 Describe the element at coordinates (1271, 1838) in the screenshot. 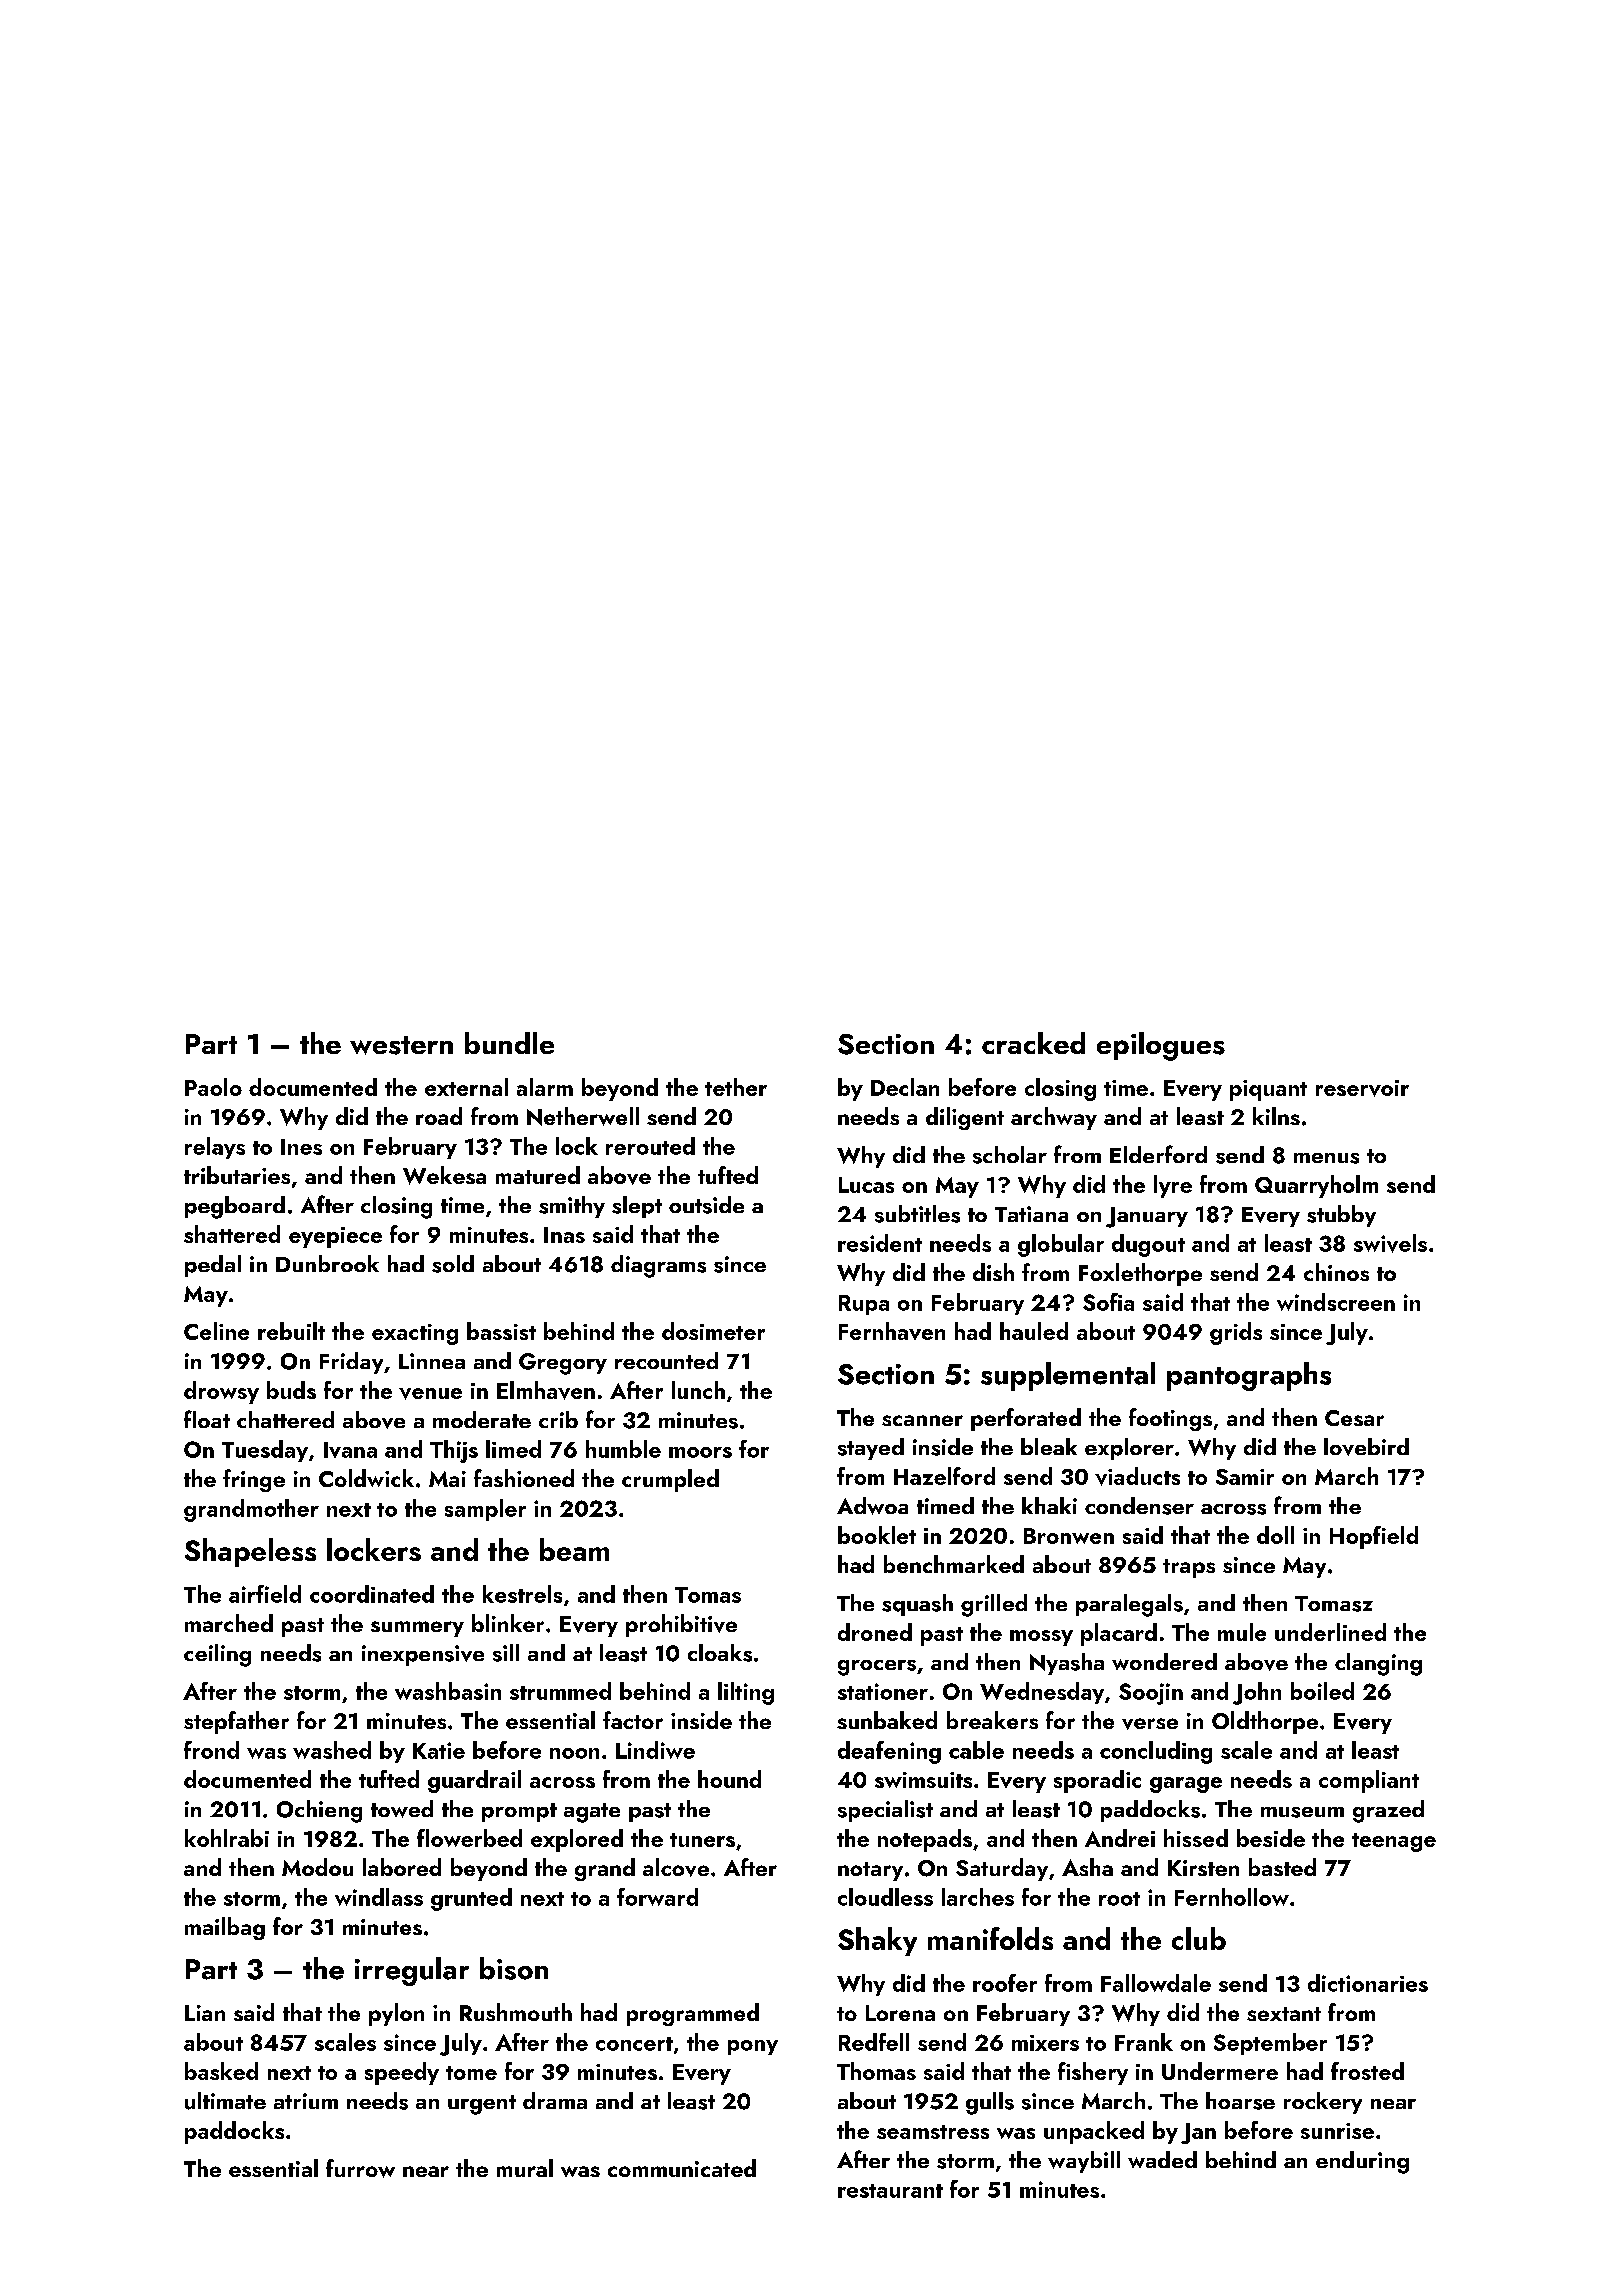

I see `beside` at that location.
